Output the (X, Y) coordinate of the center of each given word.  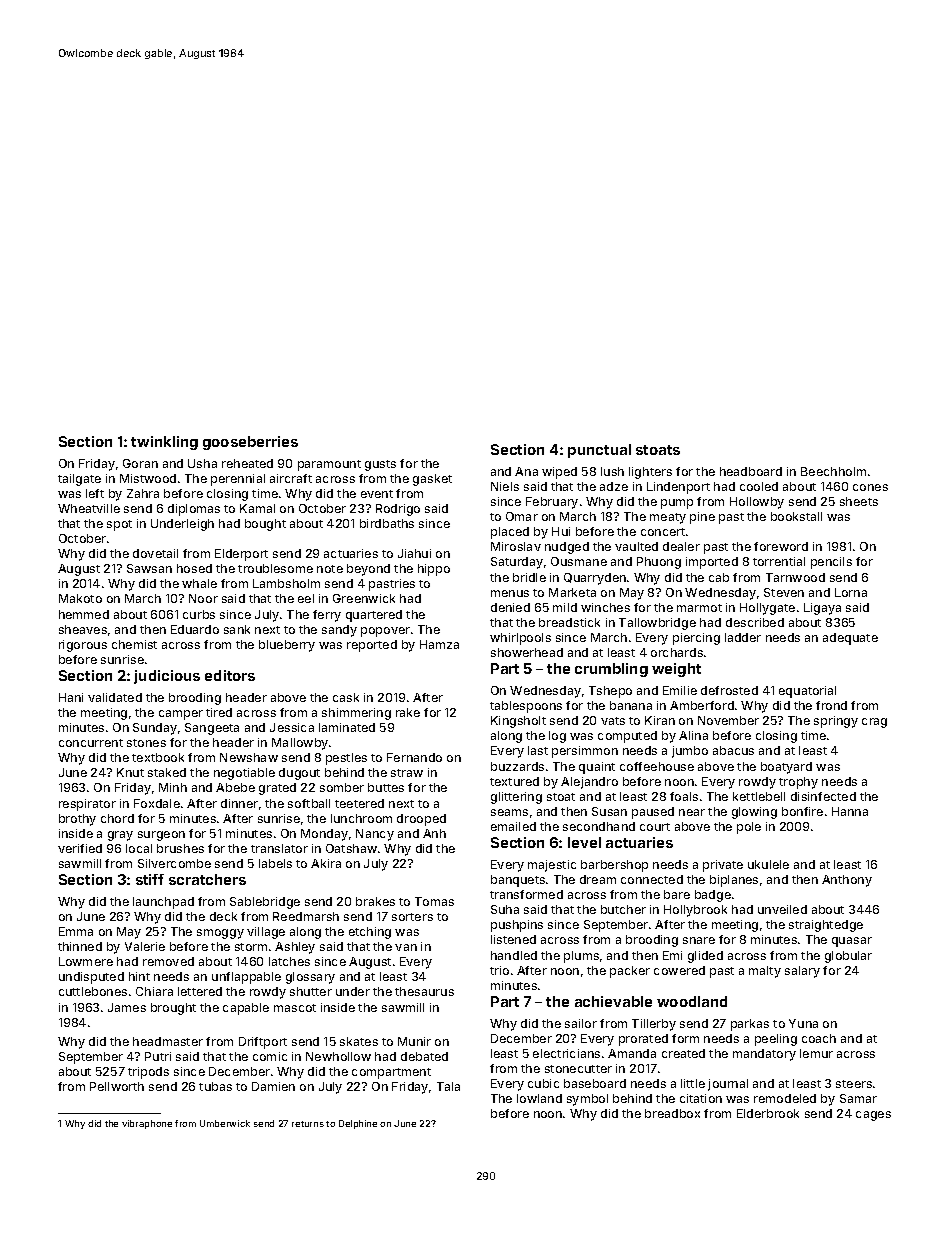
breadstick (569, 622)
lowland (539, 1098)
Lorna (851, 592)
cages (873, 1116)
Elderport (241, 555)
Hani (71, 697)
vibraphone (147, 1124)
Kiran (660, 720)
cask (346, 697)
